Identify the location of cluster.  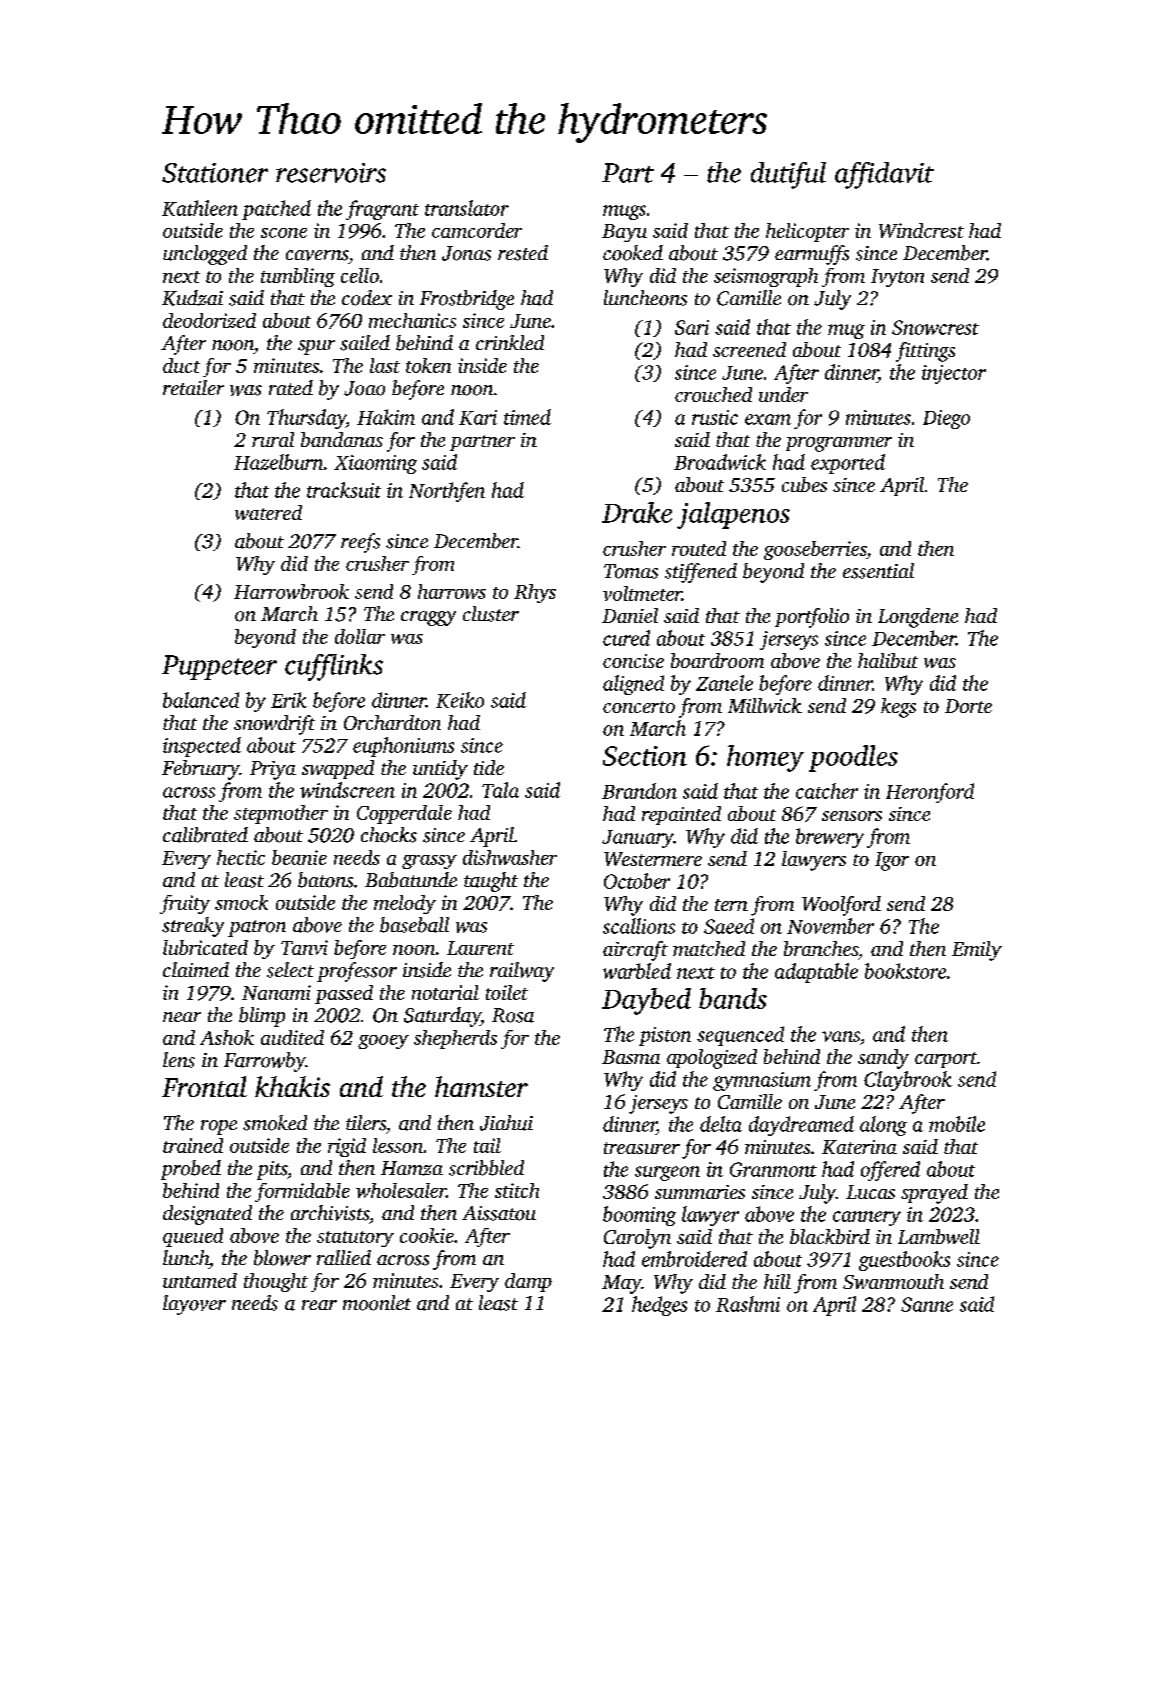
(491, 614).
